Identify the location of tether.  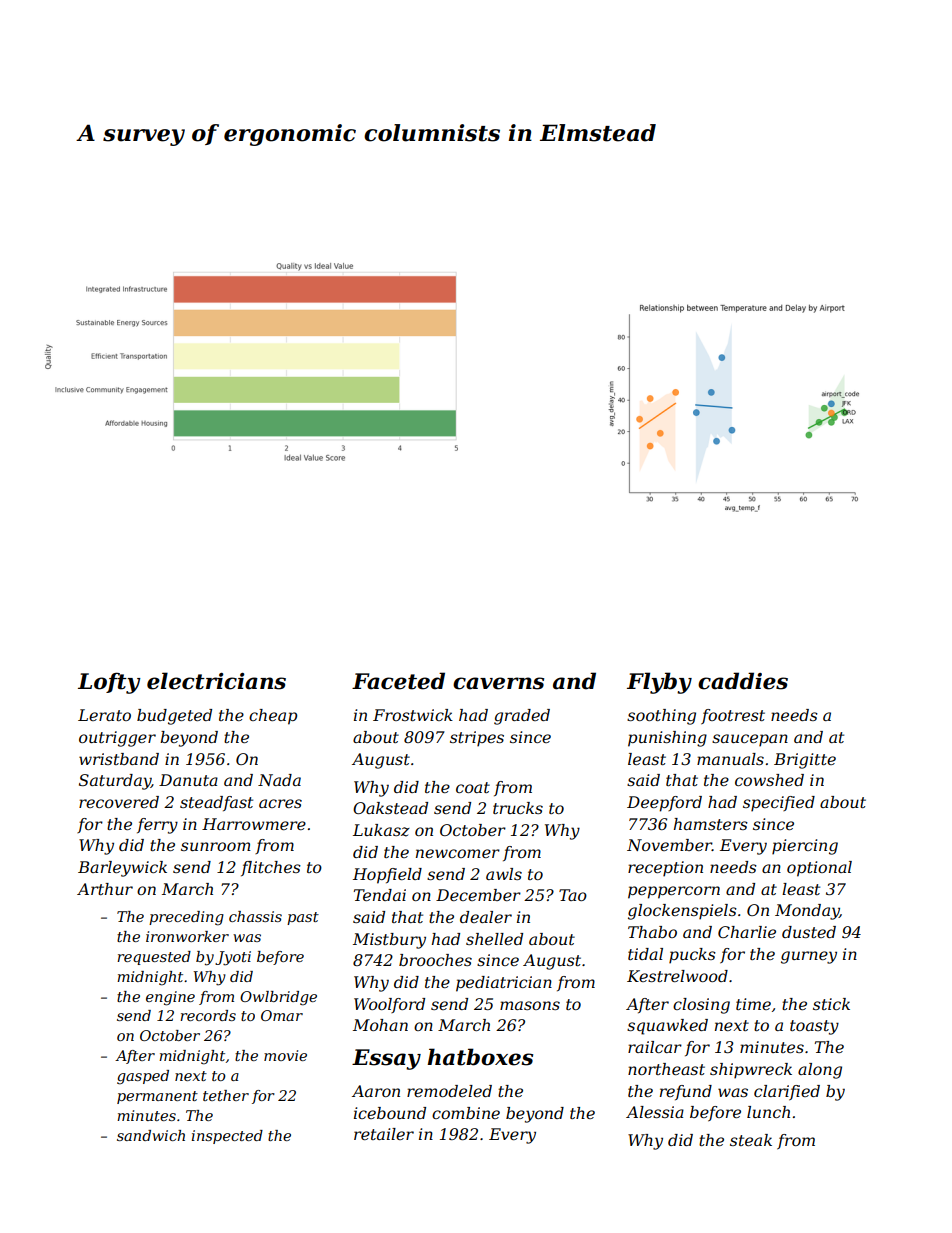
(226, 1095).
